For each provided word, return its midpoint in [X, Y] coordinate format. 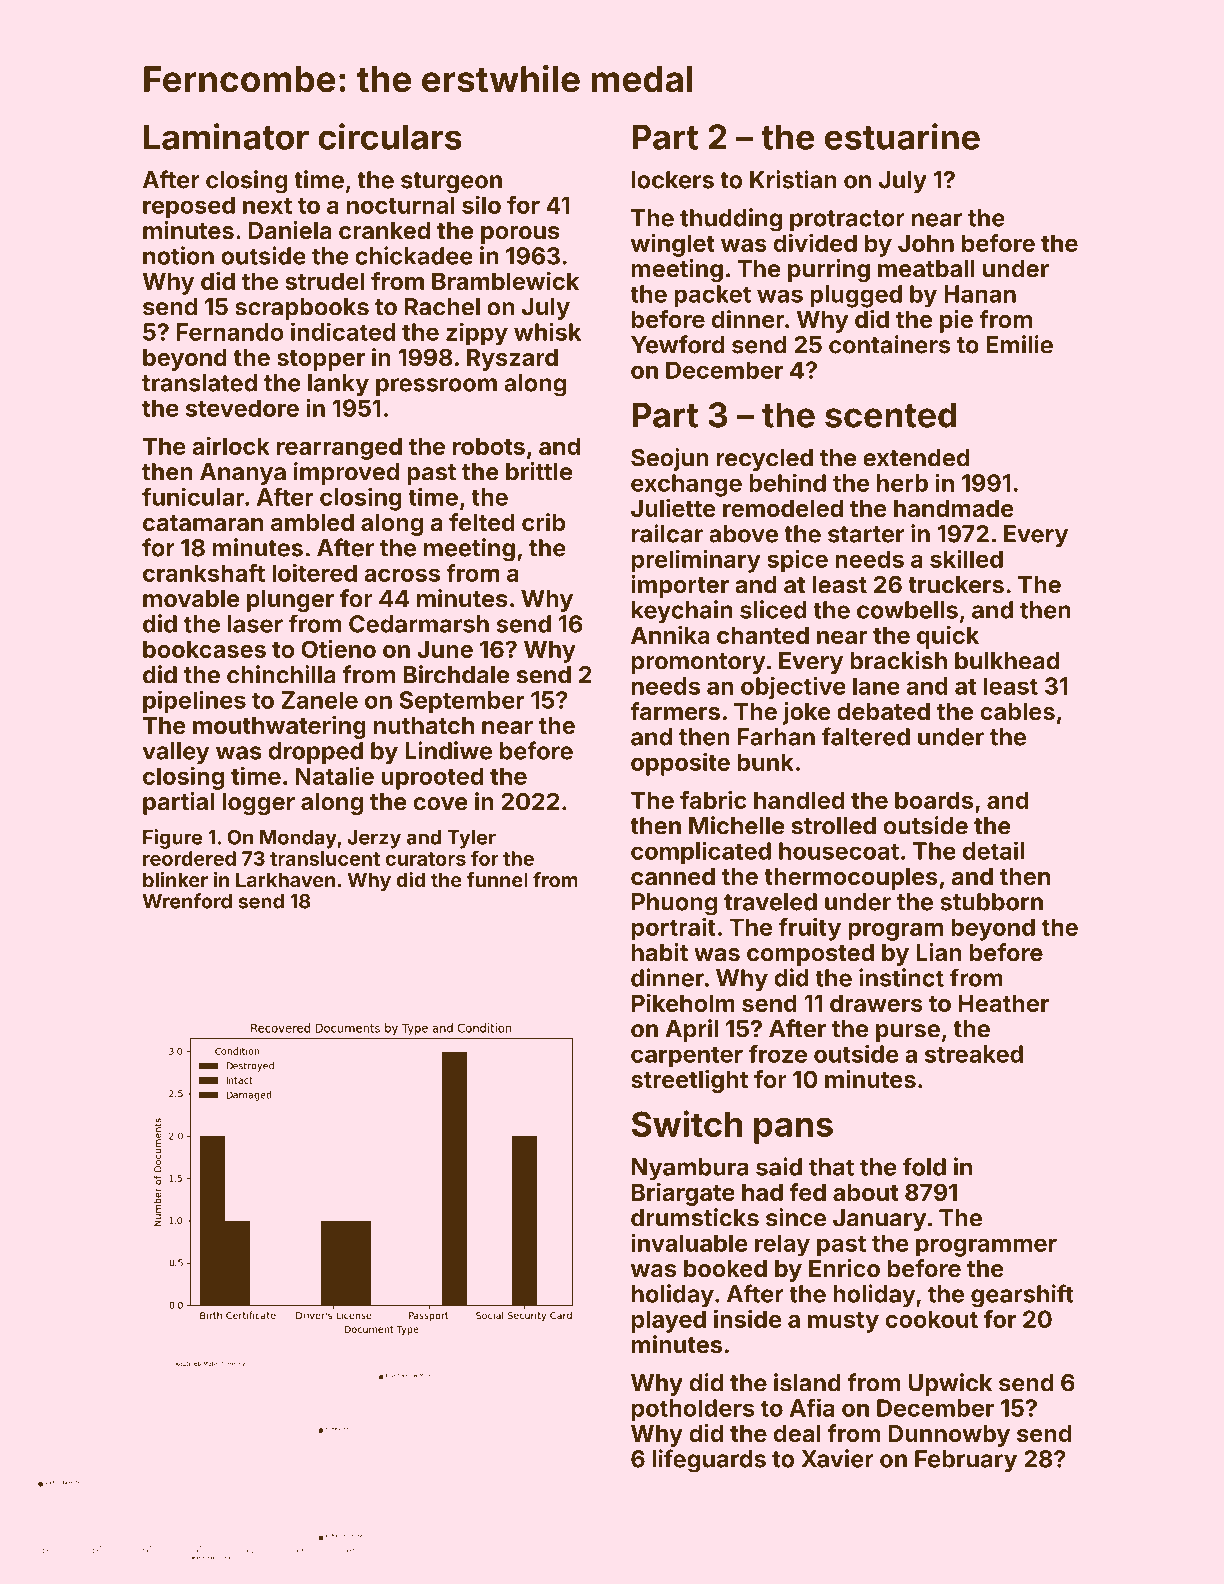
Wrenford [187, 901]
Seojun [669, 459]
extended [916, 458]
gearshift [1022, 1296]
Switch [687, 1123]
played [669, 1321]
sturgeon [451, 183]
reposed [189, 207]
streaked [974, 1054]
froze [778, 1053]
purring [829, 270]
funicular [193, 496]
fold [924, 1166]
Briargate [683, 1194]
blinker [175, 880]
